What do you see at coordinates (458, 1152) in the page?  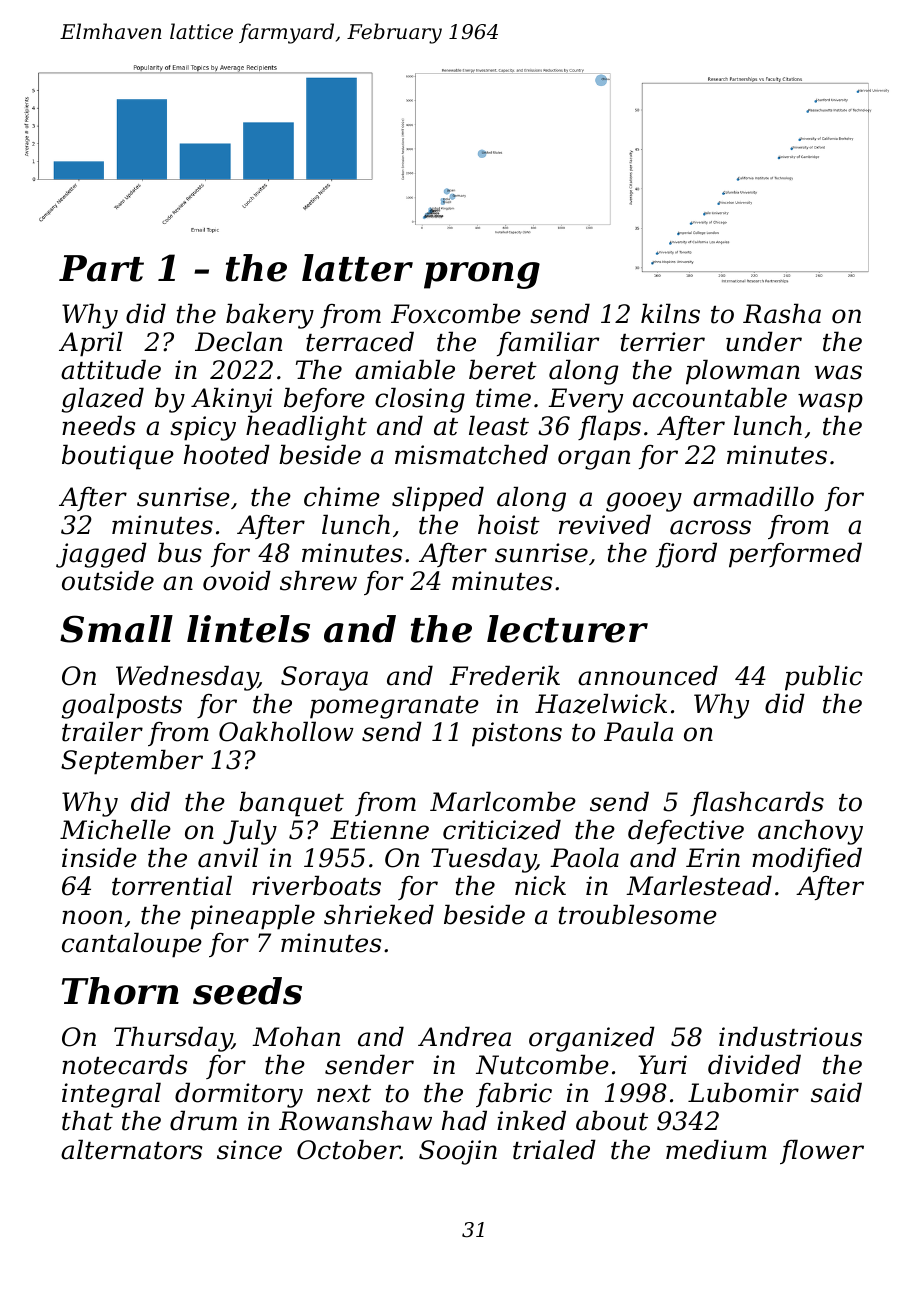 I see `Soojin` at bounding box center [458, 1152].
